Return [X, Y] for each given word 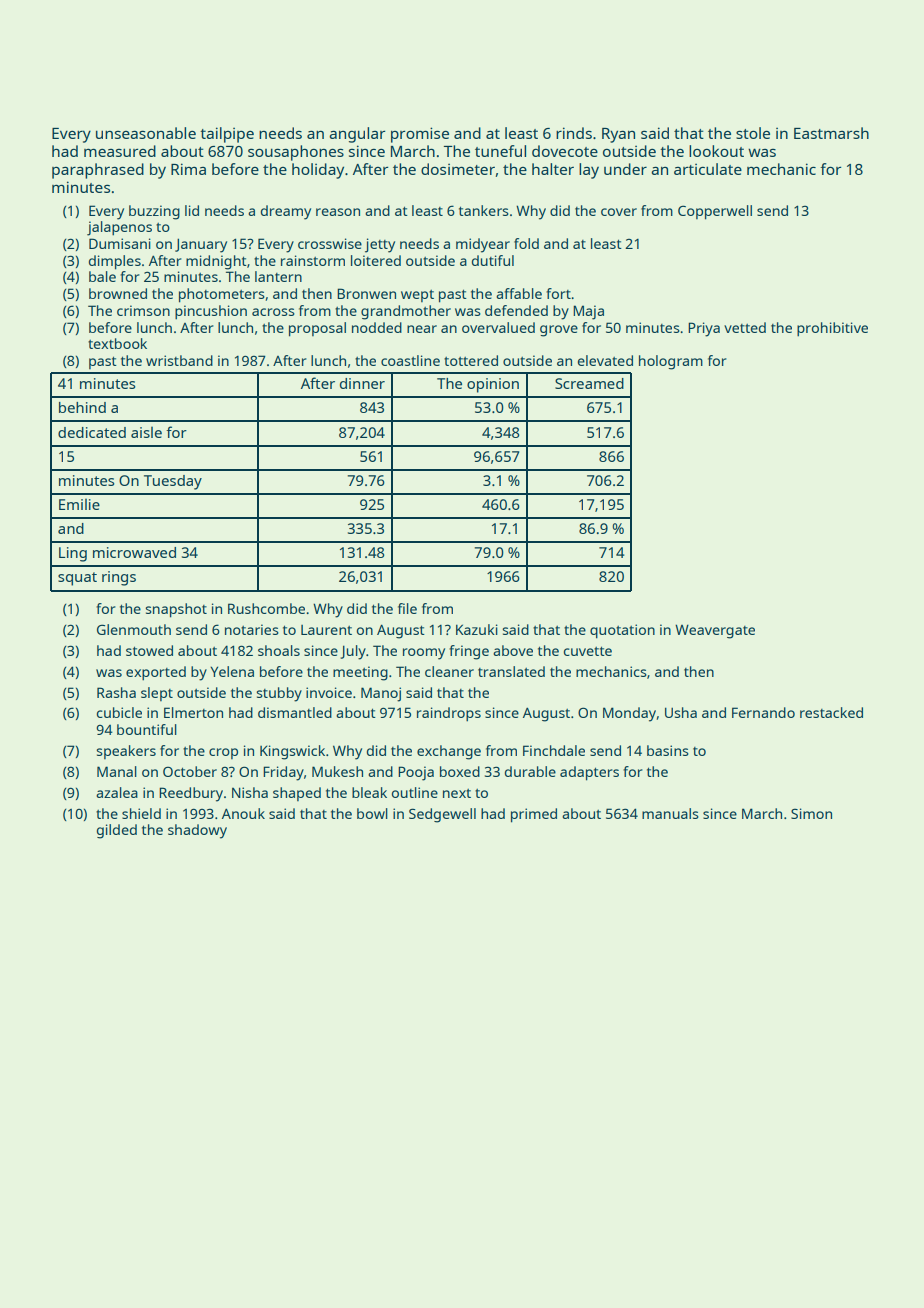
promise [420, 135]
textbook [117, 343]
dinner [362, 383]
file [407, 608]
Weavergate [715, 631]
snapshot [176, 610]
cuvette [588, 651]
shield [141, 813]
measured [120, 151]
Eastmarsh [831, 133]
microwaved [134, 552]
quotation [622, 631]
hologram [671, 362]
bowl [372, 813]
